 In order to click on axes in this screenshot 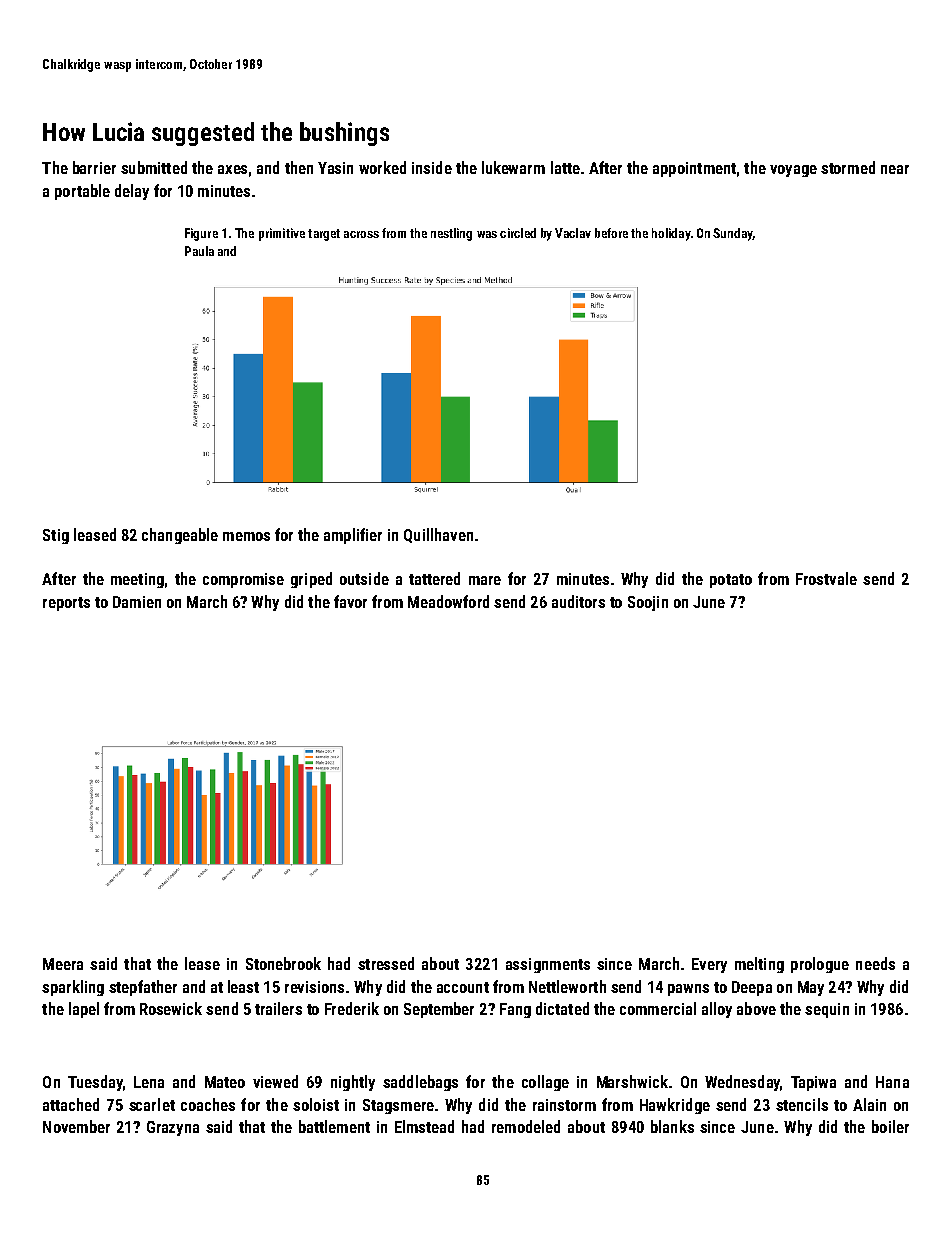, I will do `click(232, 169)`.
